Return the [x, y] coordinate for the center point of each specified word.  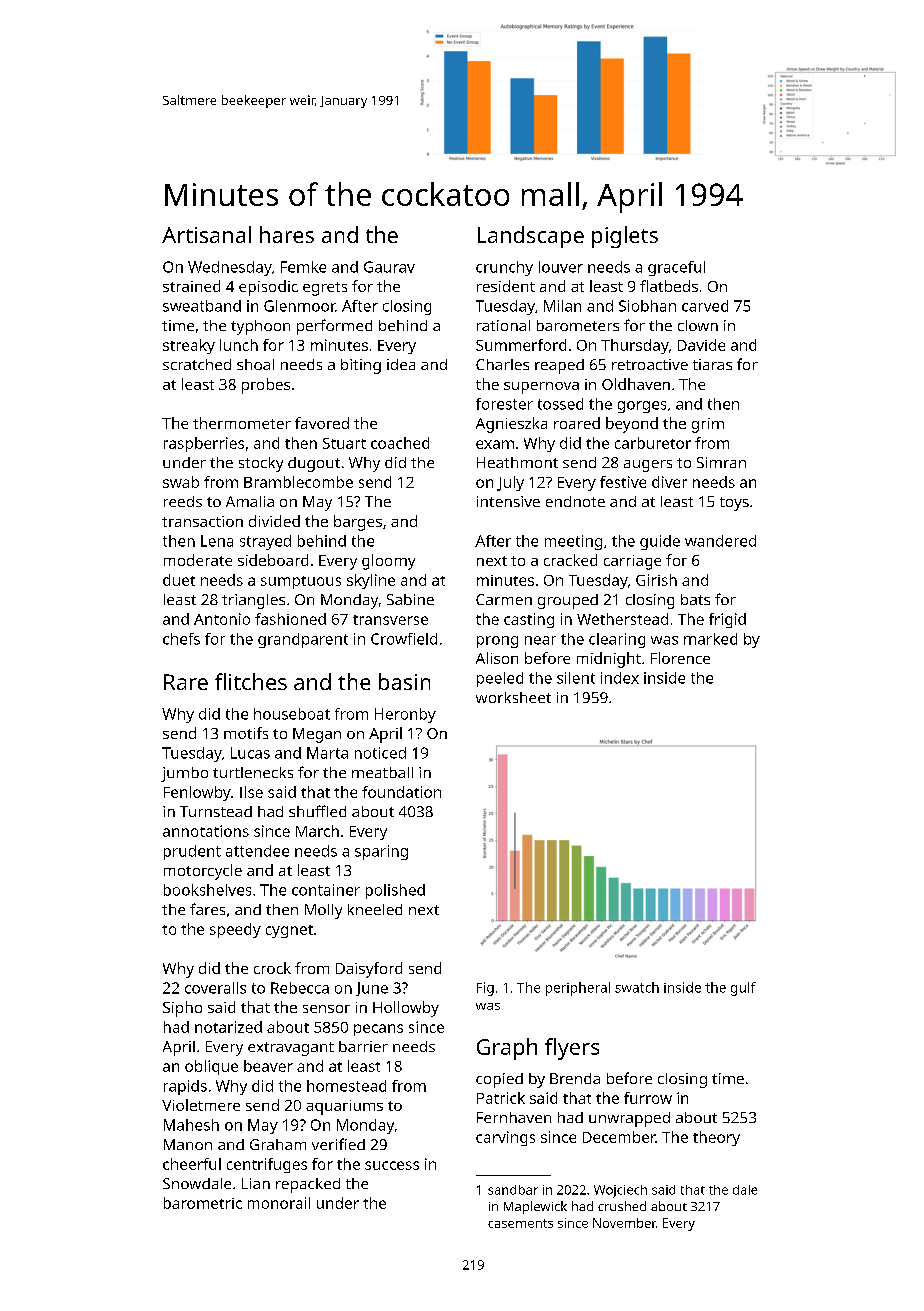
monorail [279, 1203]
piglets [625, 237]
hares [287, 234]
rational [503, 325]
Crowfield [404, 639]
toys [734, 504]
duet [179, 580]
